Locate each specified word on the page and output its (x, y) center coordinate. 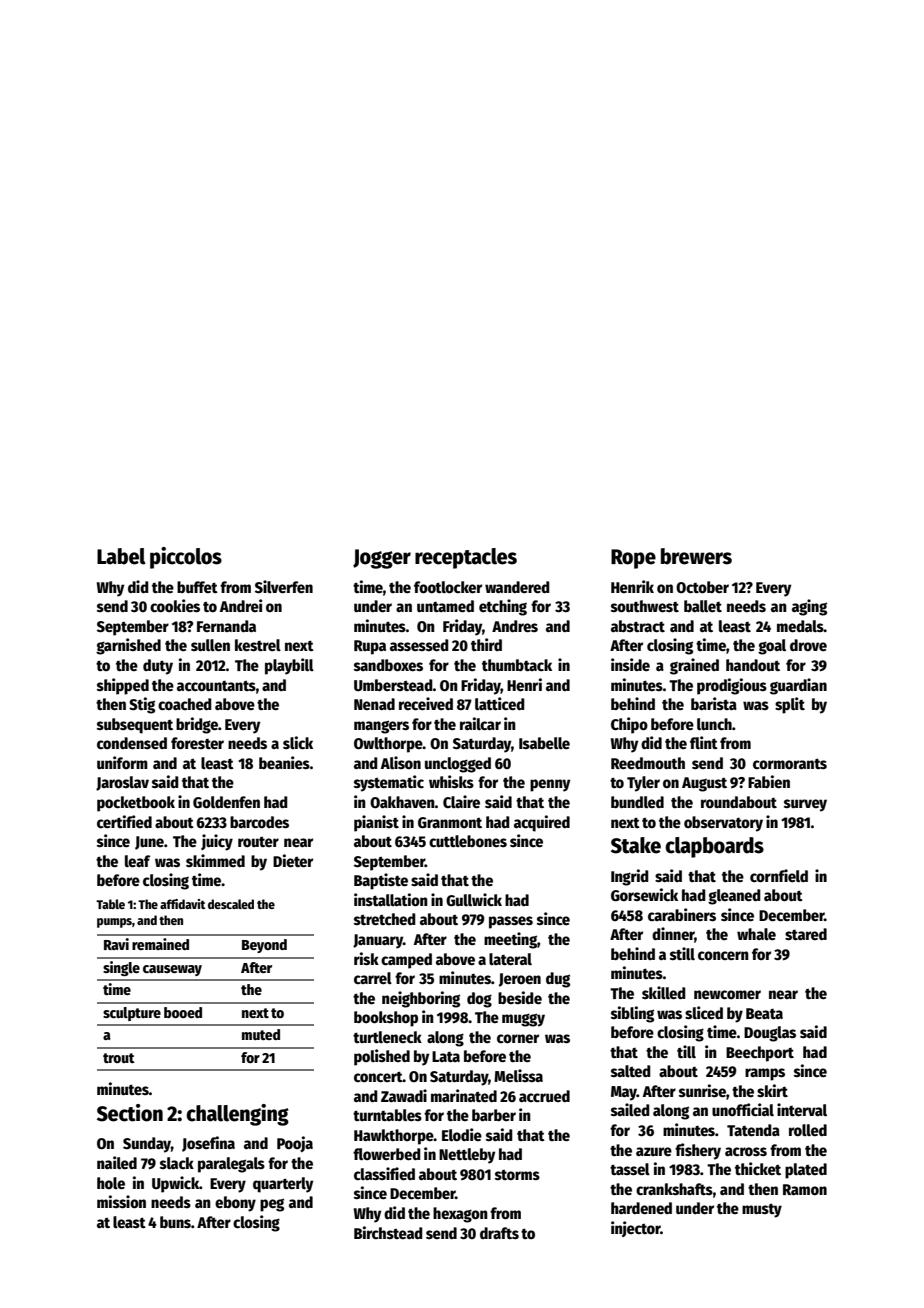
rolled (808, 1130)
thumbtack (517, 665)
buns (175, 1222)
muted (261, 1034)
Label (121, 556)
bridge (197, 725)
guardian (798, 686)
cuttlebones (468, 841)
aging (809, 607)
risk (366, 959)
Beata (764, 1014)
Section (130, 1113)
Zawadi (404, 1095)
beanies (284, 762)
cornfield (779, 876)
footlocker (448, 587)
